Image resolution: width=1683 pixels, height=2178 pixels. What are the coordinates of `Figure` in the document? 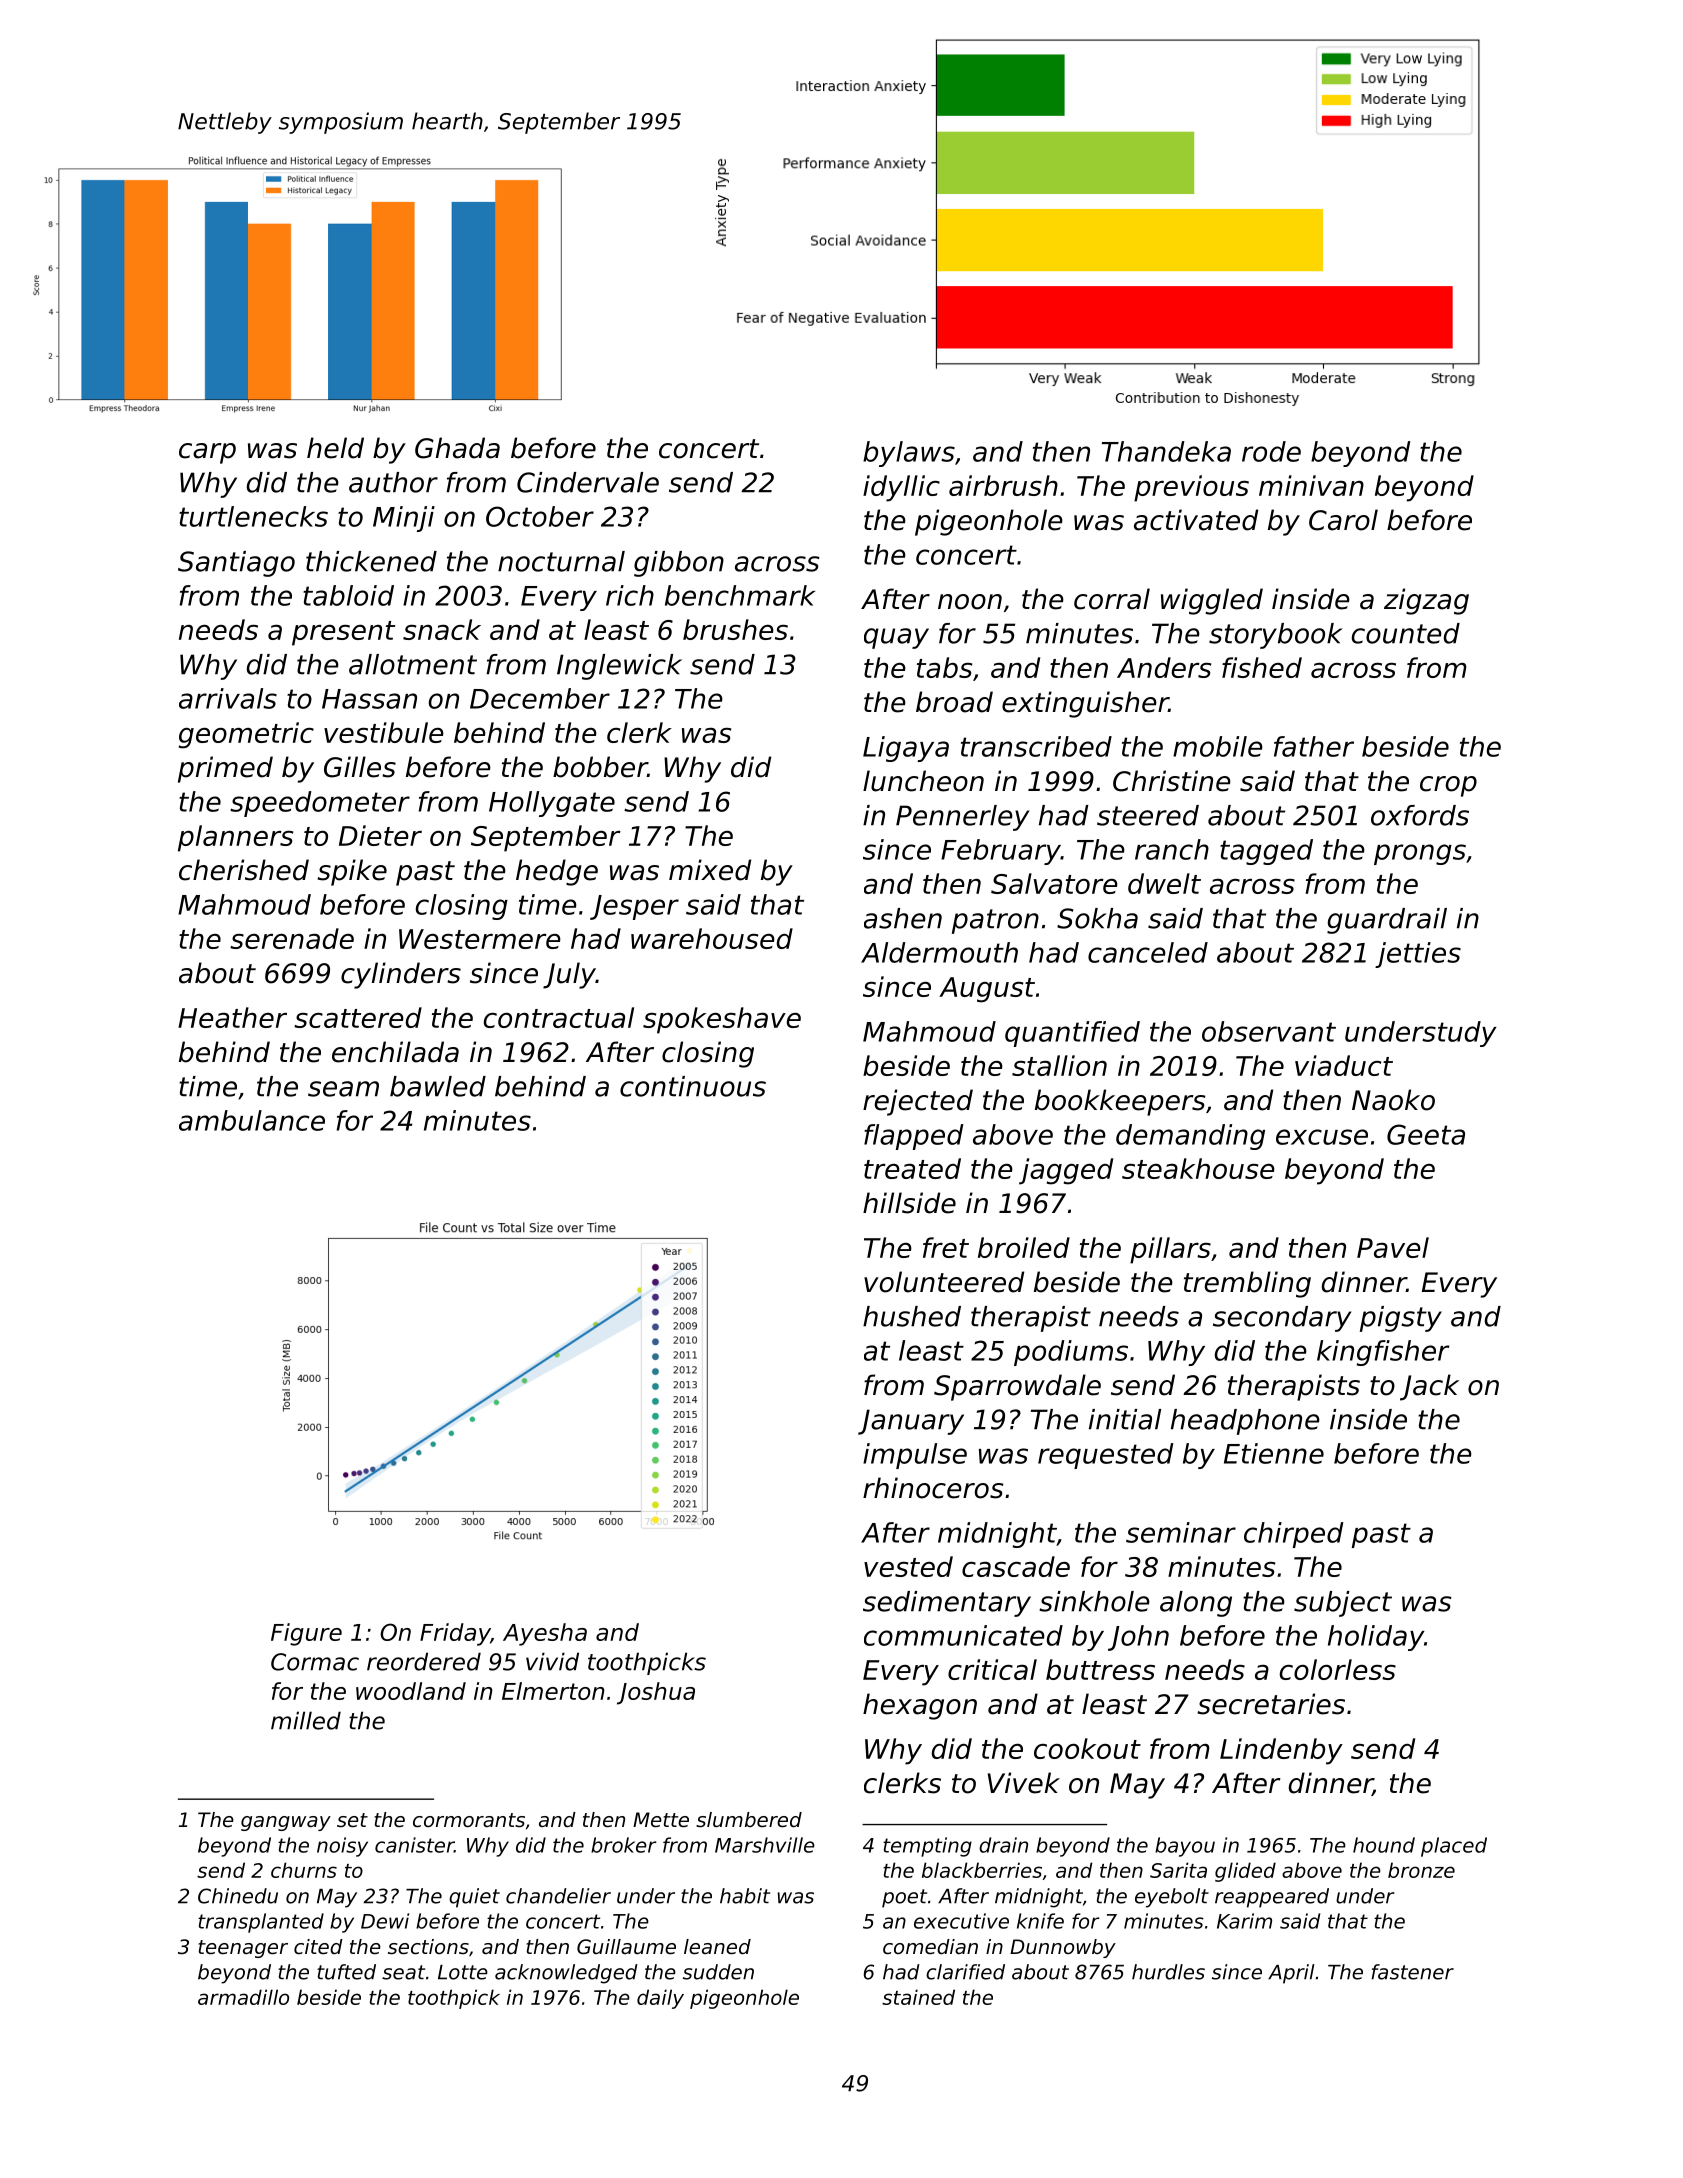 It's located at (306, 1634).
